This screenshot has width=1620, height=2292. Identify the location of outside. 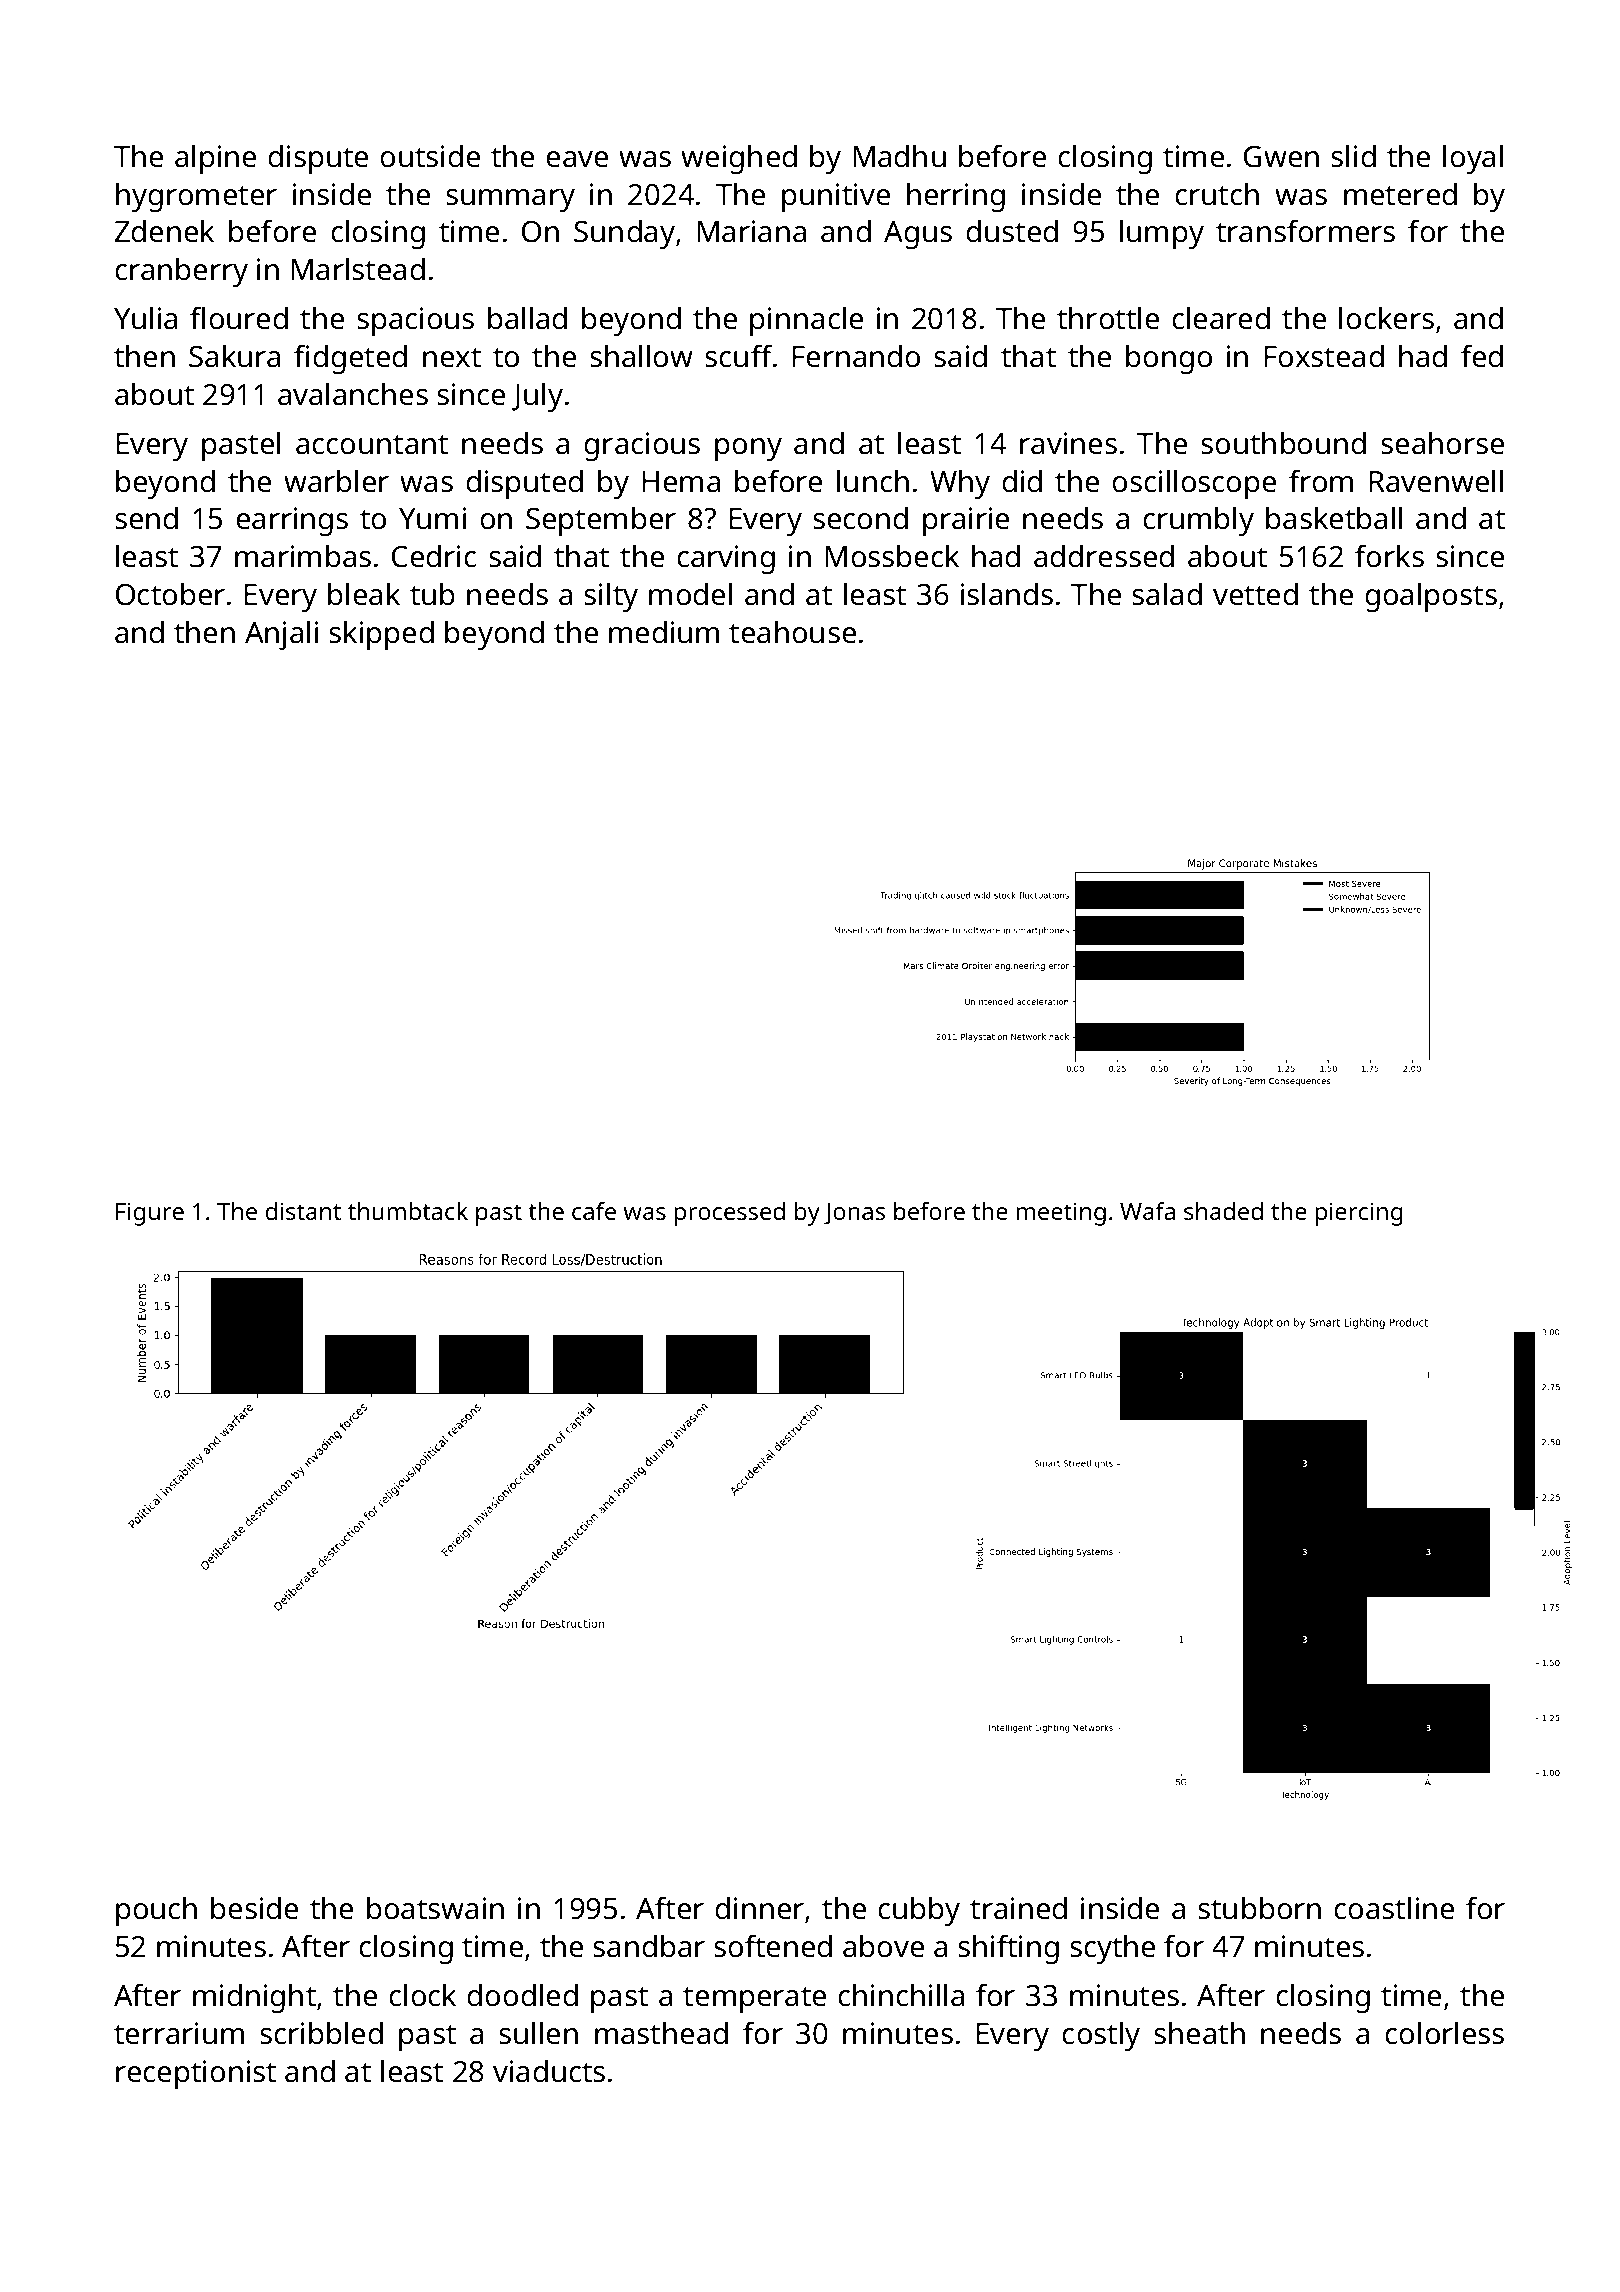
(430, 156).
